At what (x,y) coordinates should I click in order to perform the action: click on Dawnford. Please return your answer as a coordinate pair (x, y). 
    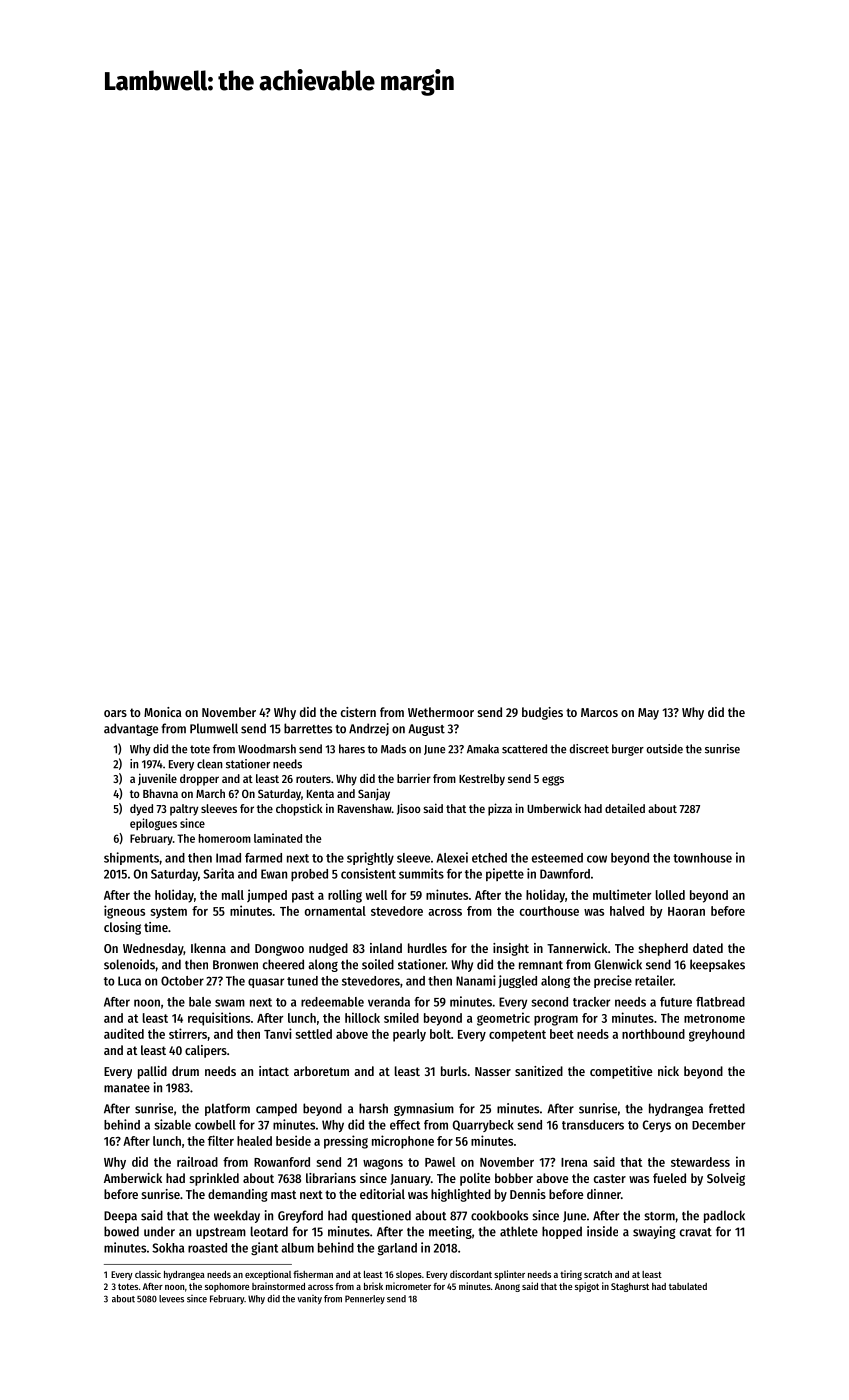
    Looking at the image, I should click on (565, 874).
